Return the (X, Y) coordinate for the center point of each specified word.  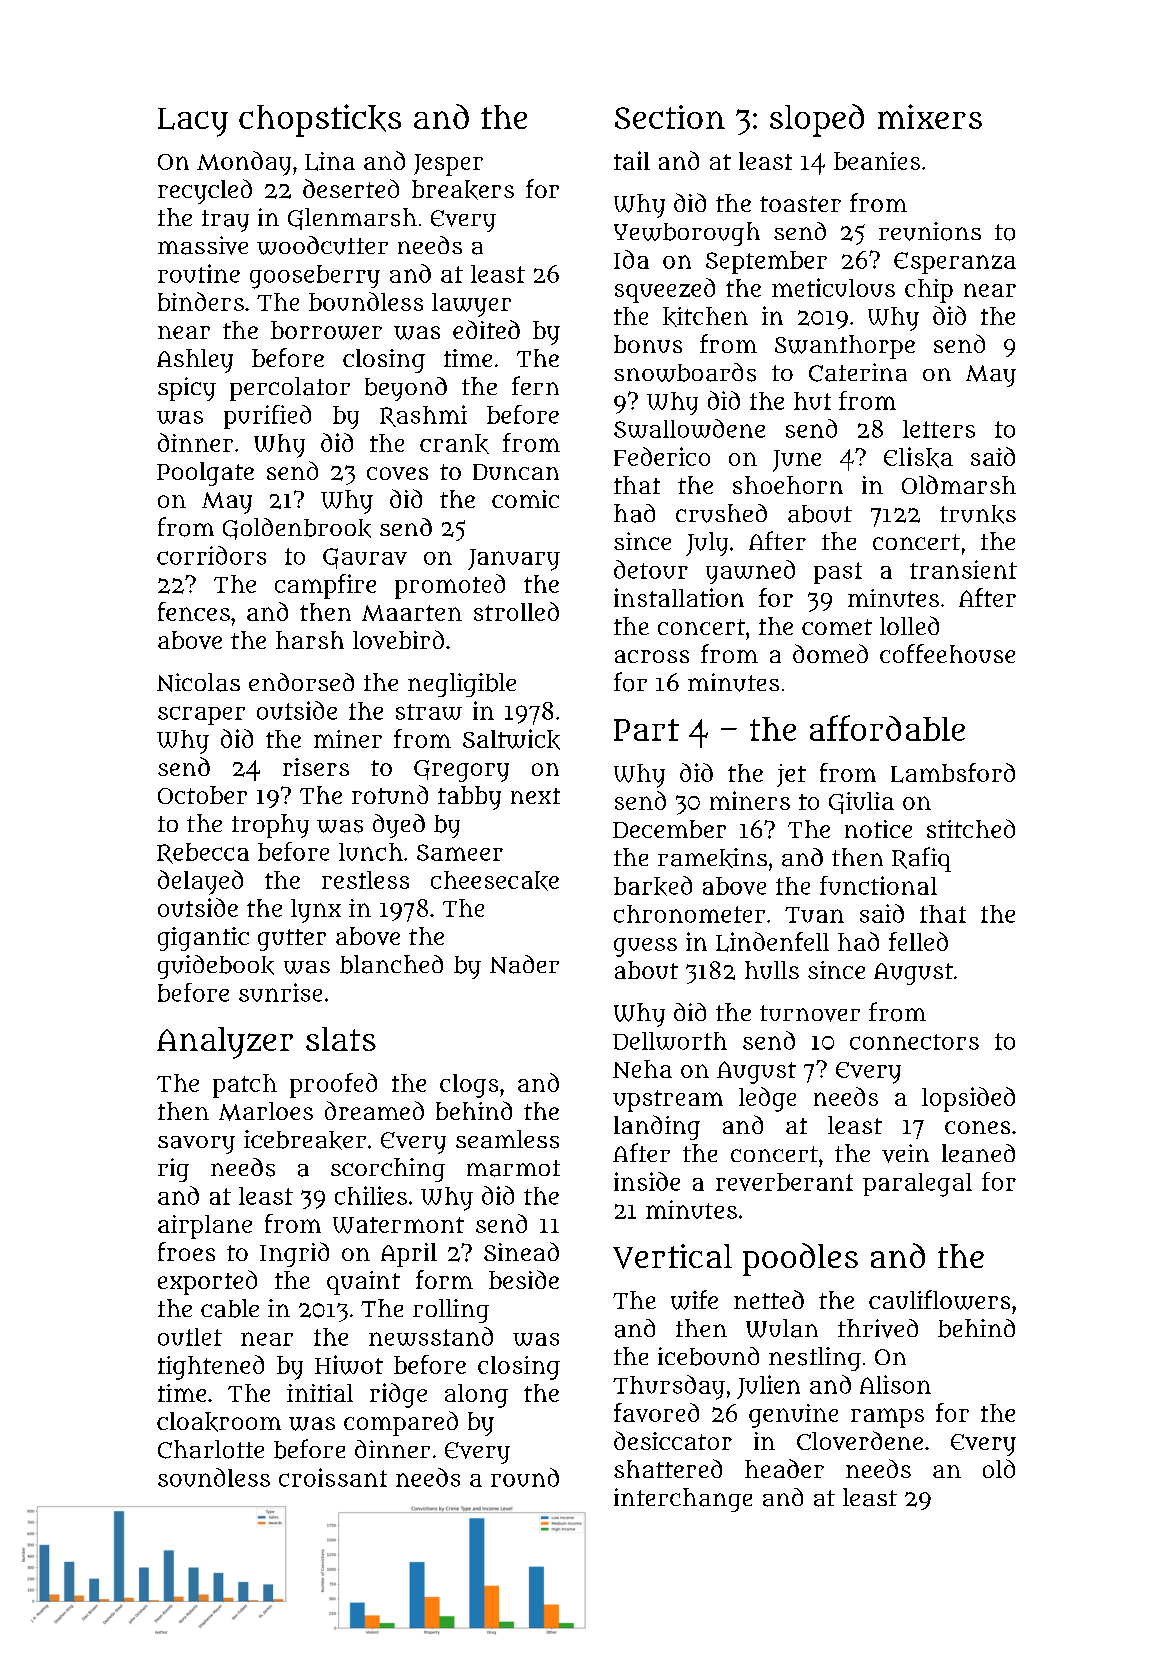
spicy (187, 389)
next (535, 796)
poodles (800, 1259)
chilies (371, 1195)
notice (878, 829)
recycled (205, 191)
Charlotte (211, 1449)
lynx (316, 911)
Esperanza (955, 263)
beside (524, 1279)
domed (830, 653)
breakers (463, 190)
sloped (817, 120)
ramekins (712, 858)
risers (316, 767)
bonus (648, 344)
